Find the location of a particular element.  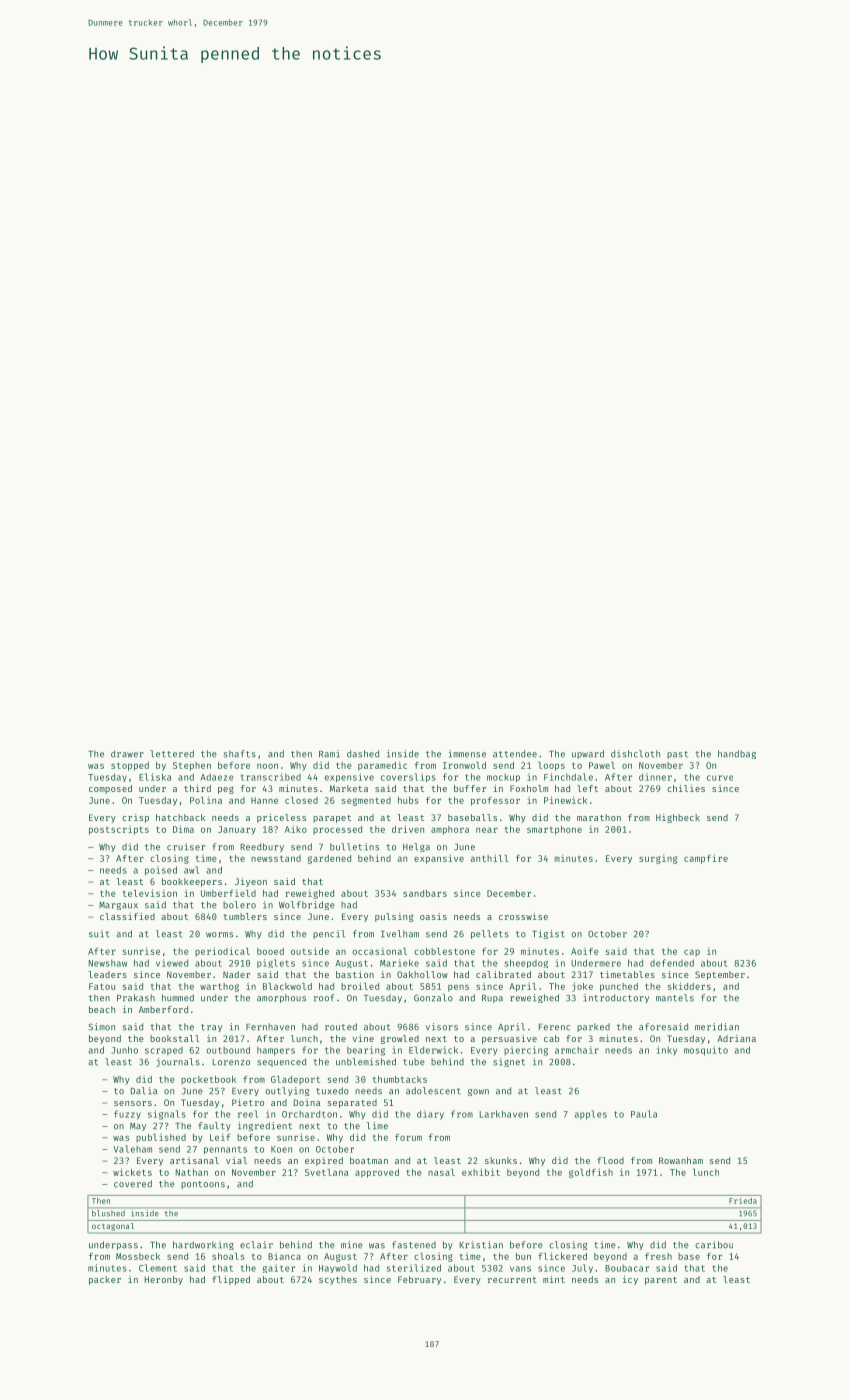

processed is located at coordinates (337, 830).
